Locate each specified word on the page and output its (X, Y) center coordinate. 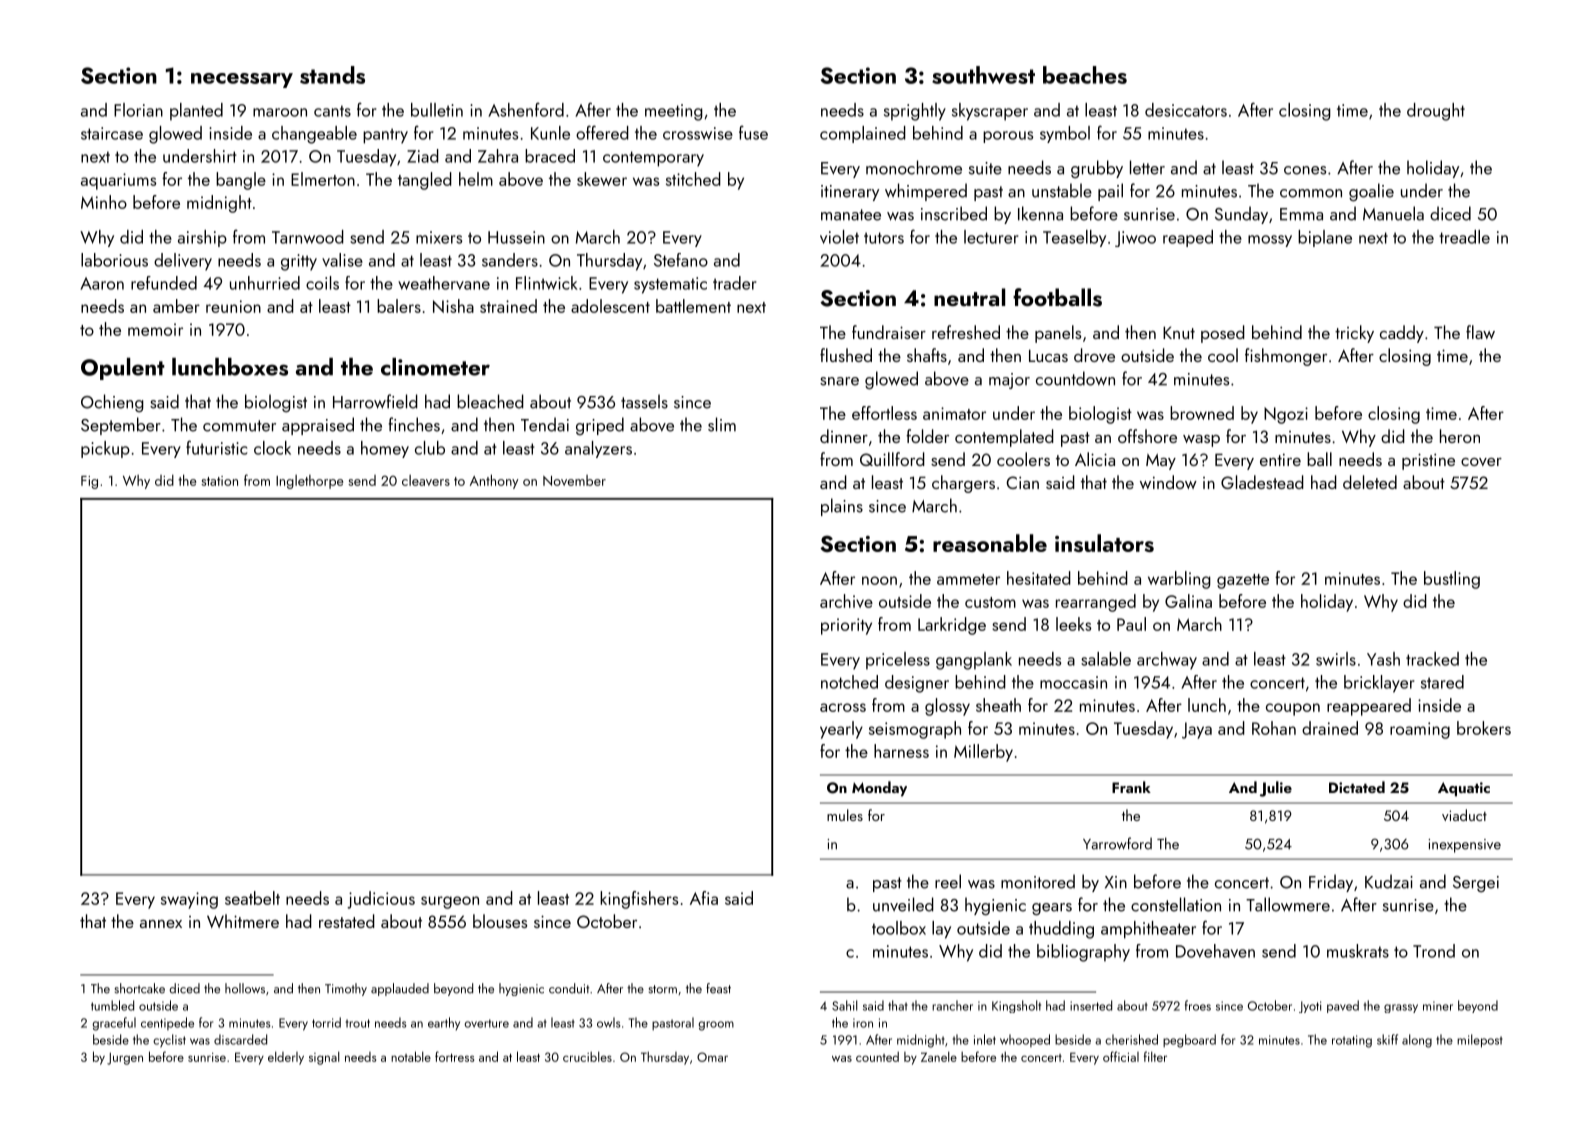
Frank (1131, 787)
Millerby (983, 753)
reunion (233, 306)
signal (324, 1058)
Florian (138, 110)
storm (663, 989)
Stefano (681, 260)
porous (1008, 137)
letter (1147, 167)
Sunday (1241, 215)
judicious (381, 900)
